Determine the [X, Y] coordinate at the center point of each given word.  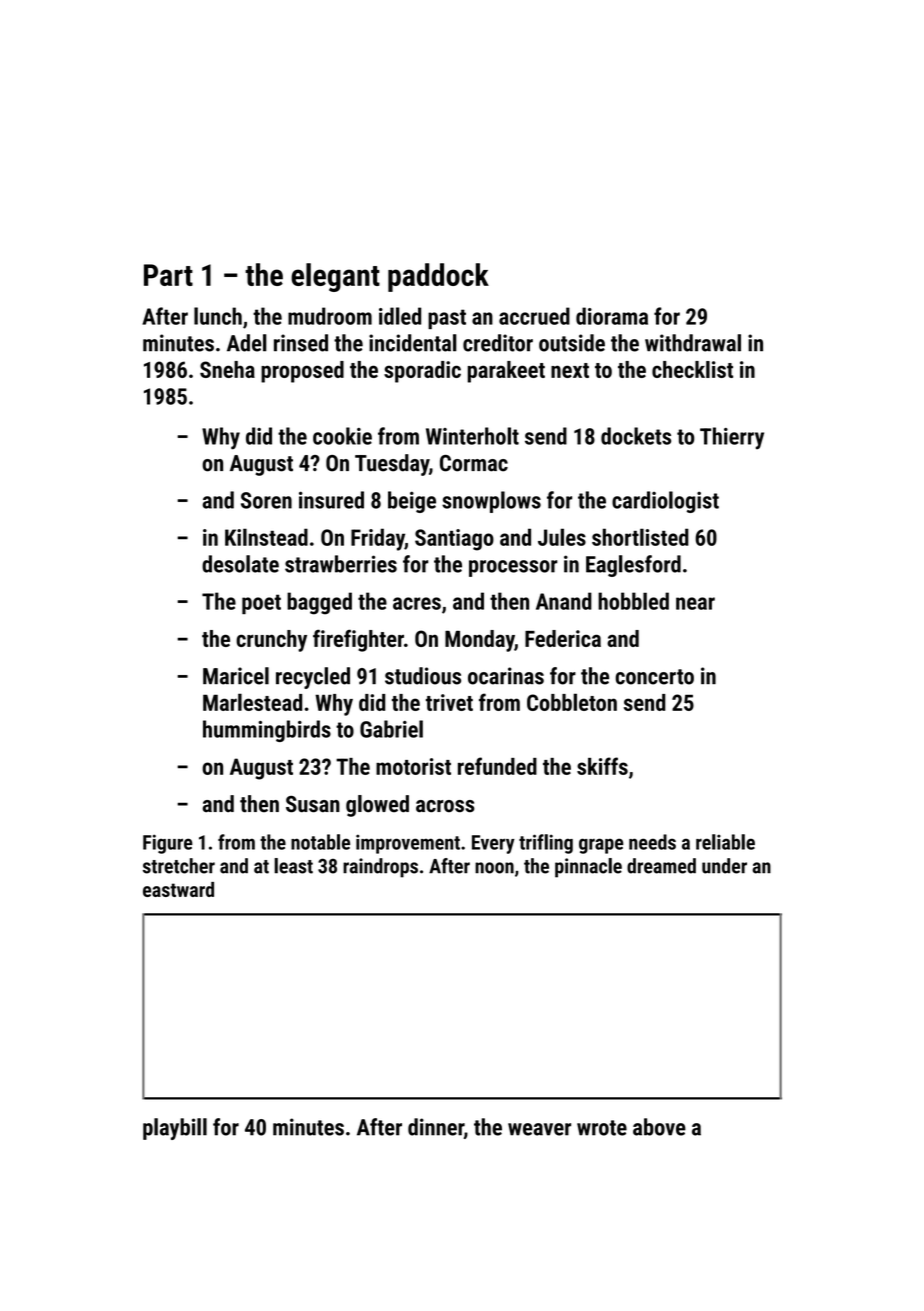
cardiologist [665, 502]
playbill [175, 1129]
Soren [266, 500]
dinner [436, 1127]
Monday [480, 641]
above [659, 1127]
